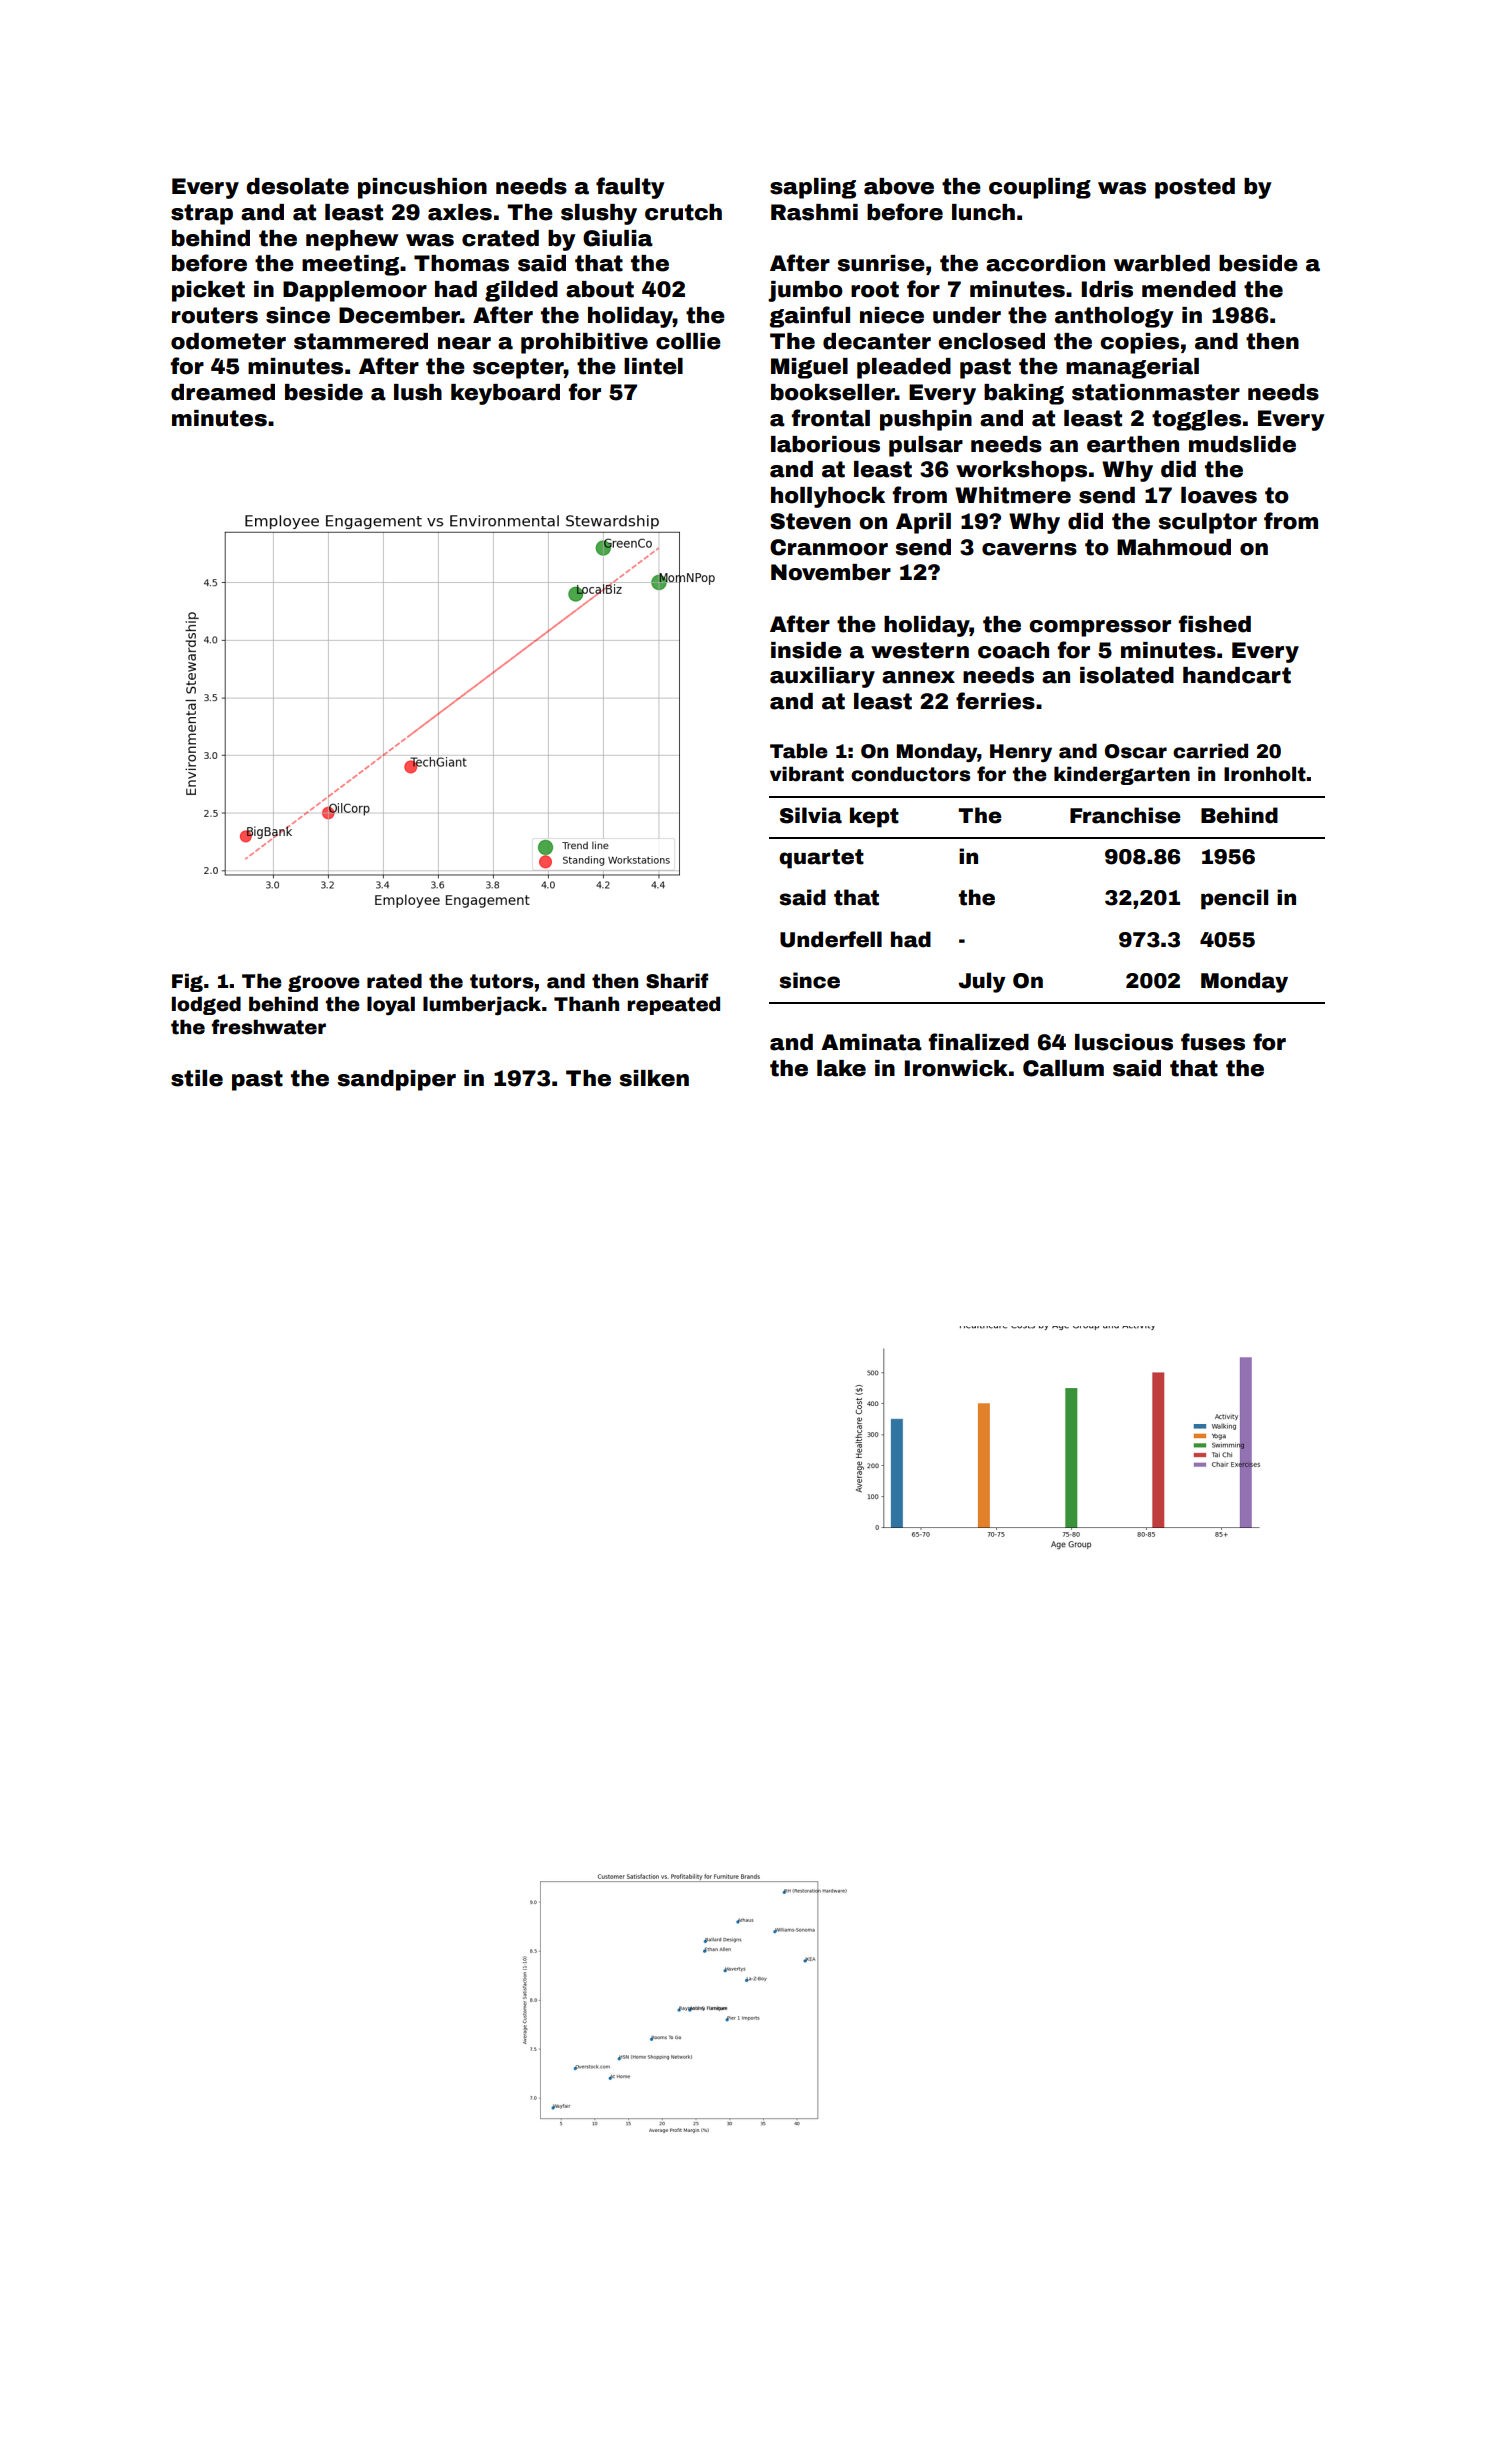  I want to click on dreamed, so click(223, 392).
